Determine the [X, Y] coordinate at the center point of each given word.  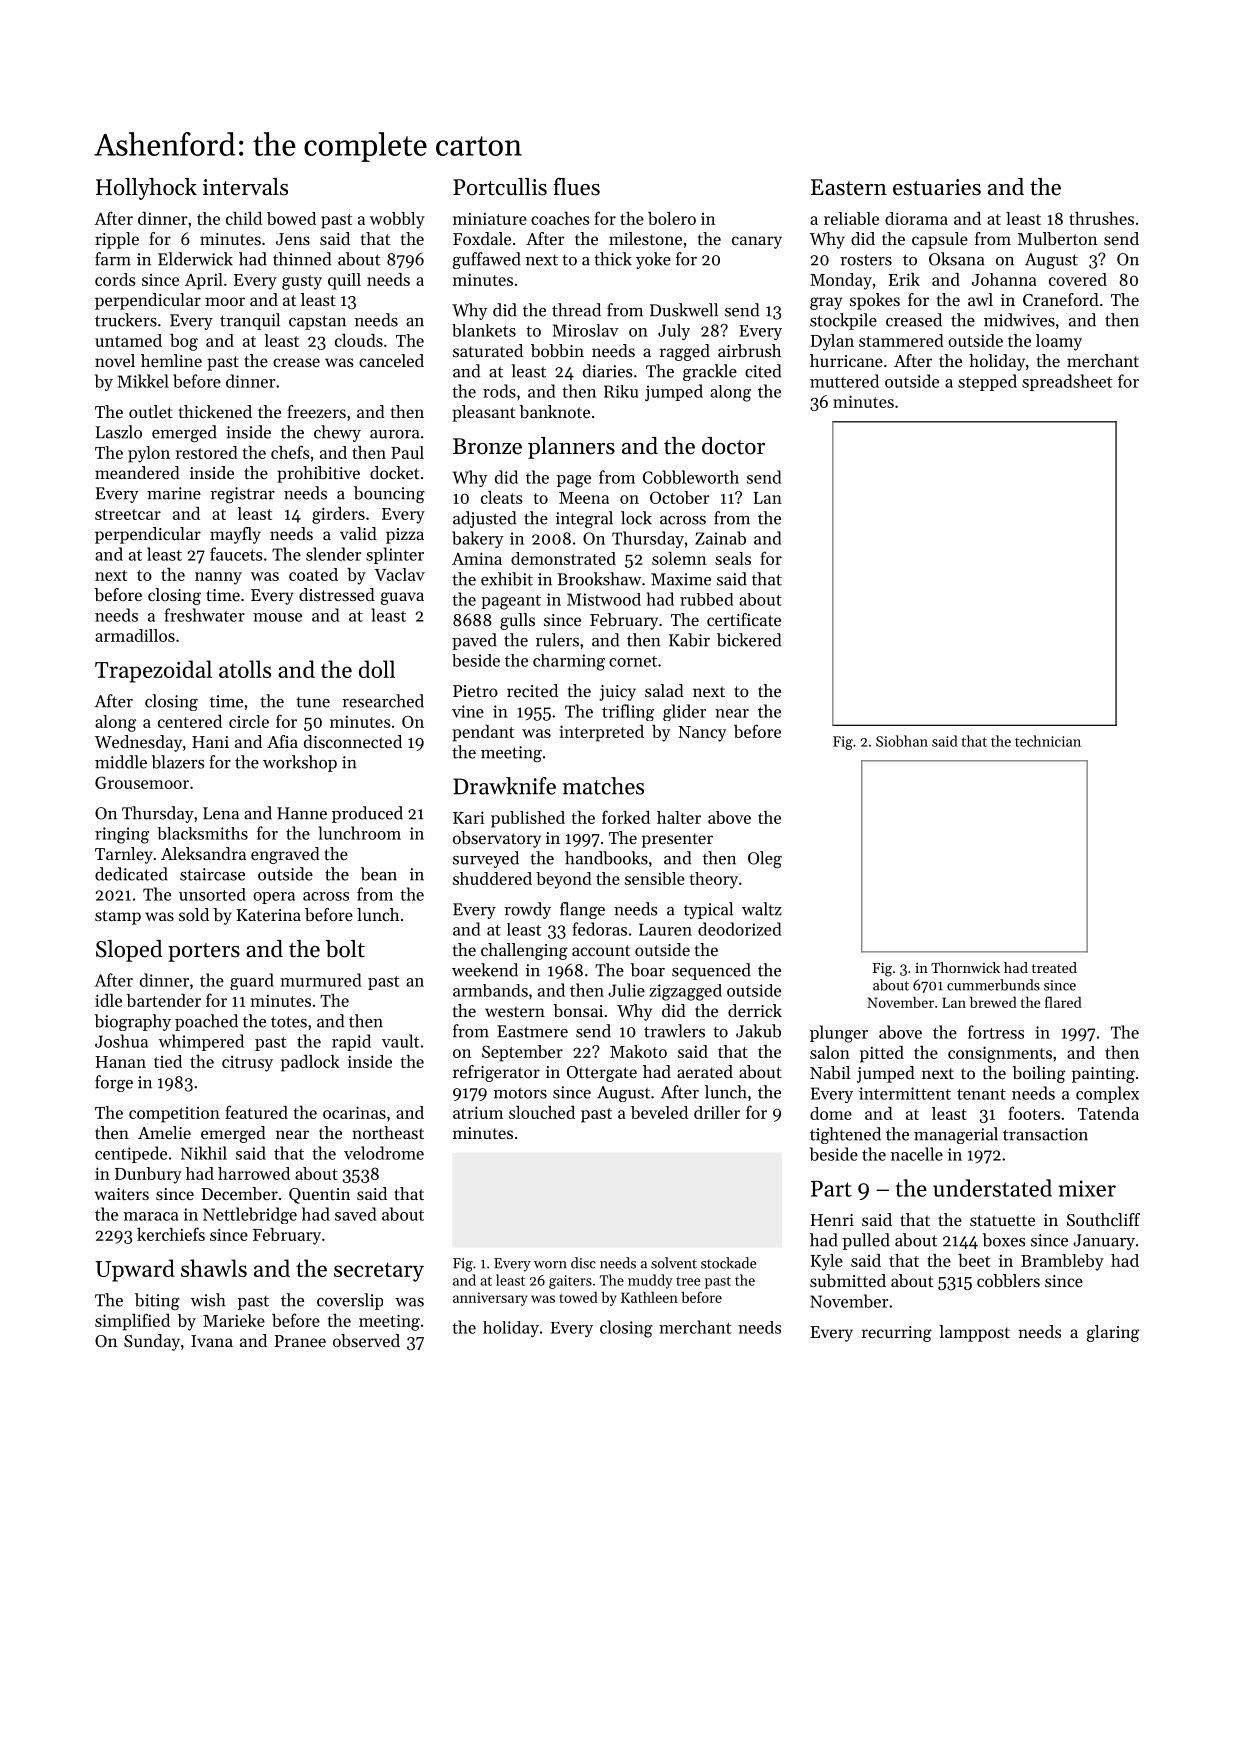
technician [1048, 741]
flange [582, 910]
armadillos [135, 635]
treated [1054, 967]
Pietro [475, 691]
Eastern [849, 187]
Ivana [212, 1341]
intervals [245, 187]
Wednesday [138, 743]
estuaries [937, 187]
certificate [744, 619]
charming [569, 662]
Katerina [268, 915]
